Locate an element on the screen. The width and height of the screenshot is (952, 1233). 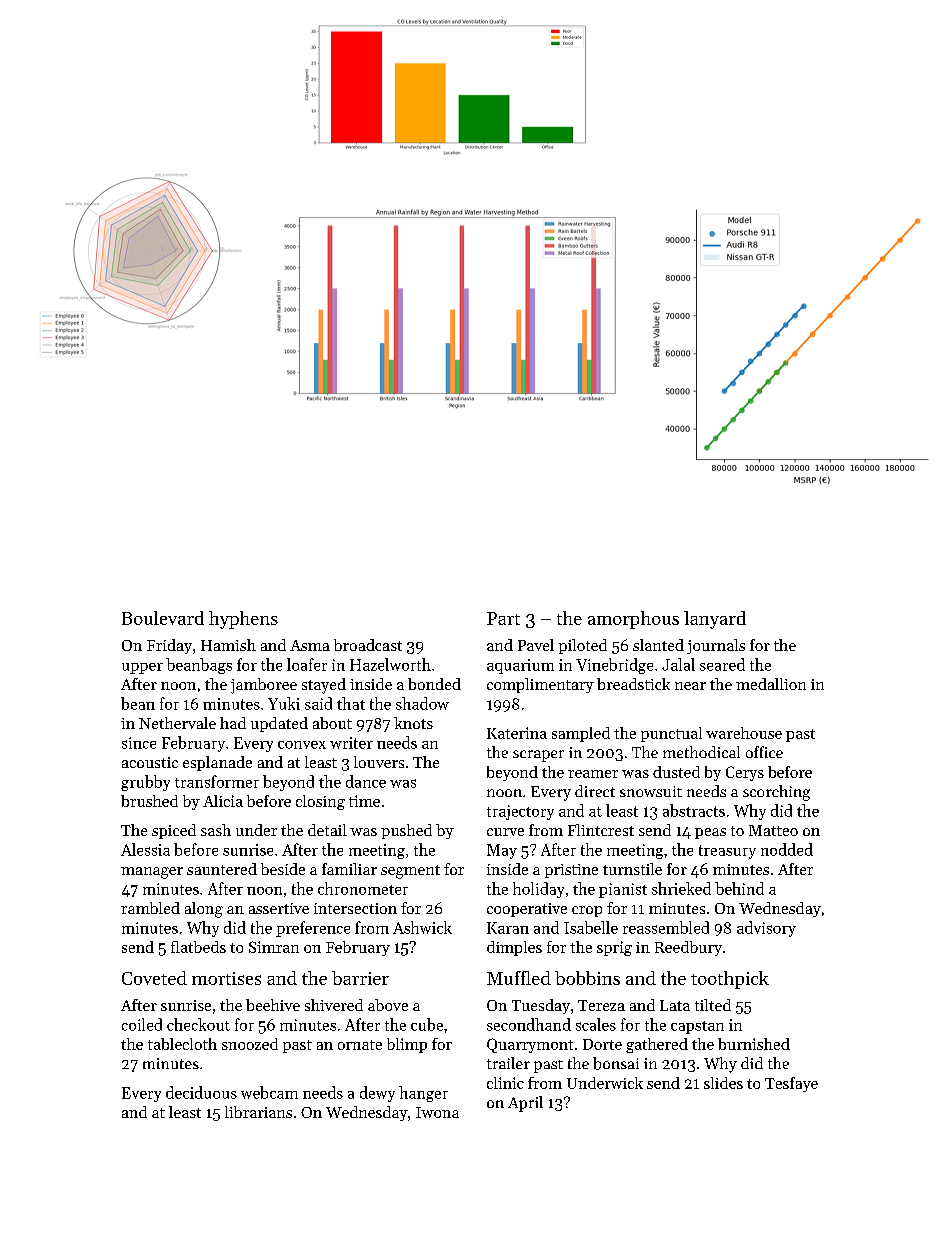
Part is located at coordinates (503, 618).
